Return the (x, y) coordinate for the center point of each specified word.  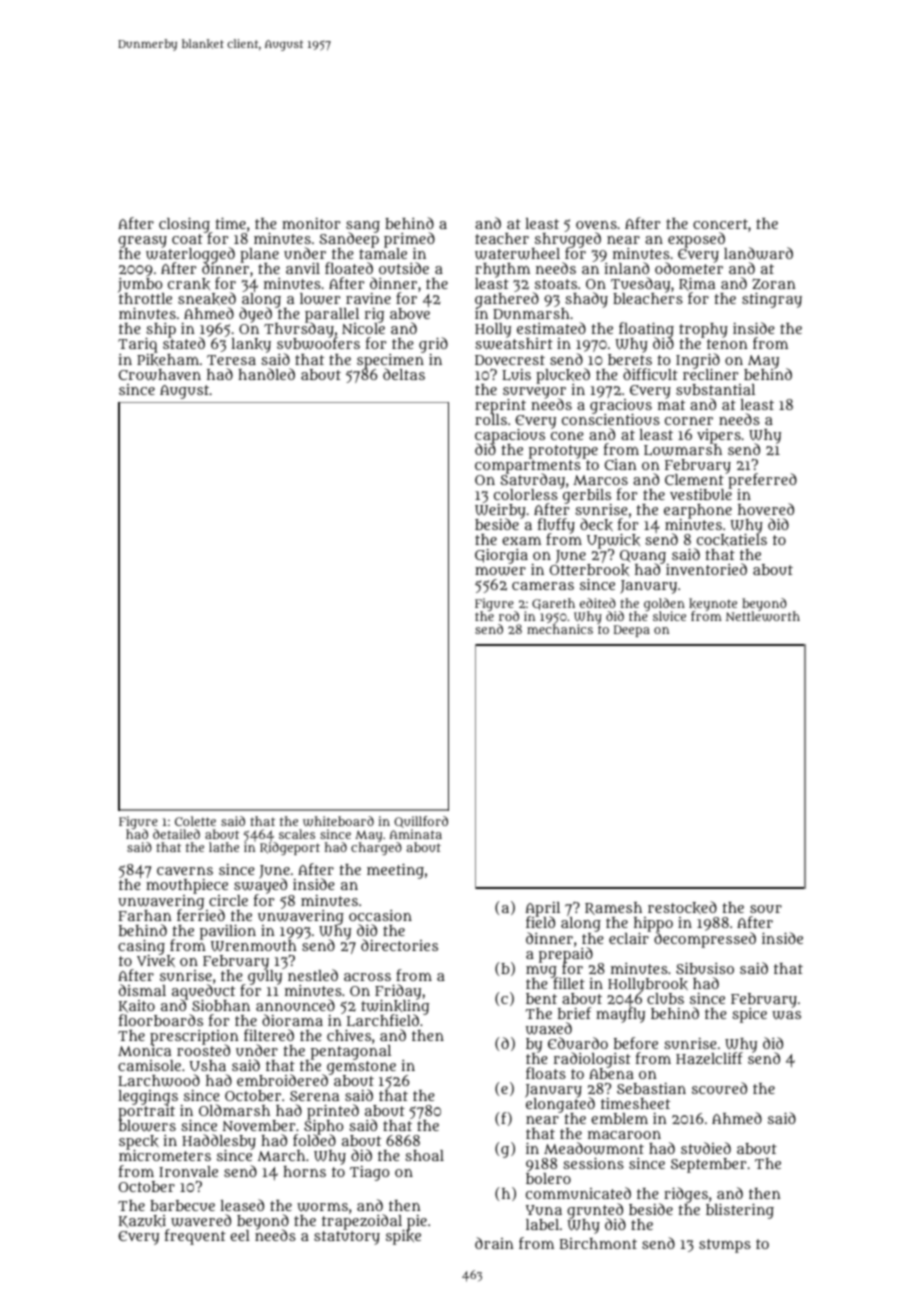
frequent (195, 1237)
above (410, 313)
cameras (543, 586)
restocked (682, 907)
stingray (772, 300)
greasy (142, 242)
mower (500, 571)
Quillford (421, 822)
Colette (195, 821)
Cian (621, 464)
